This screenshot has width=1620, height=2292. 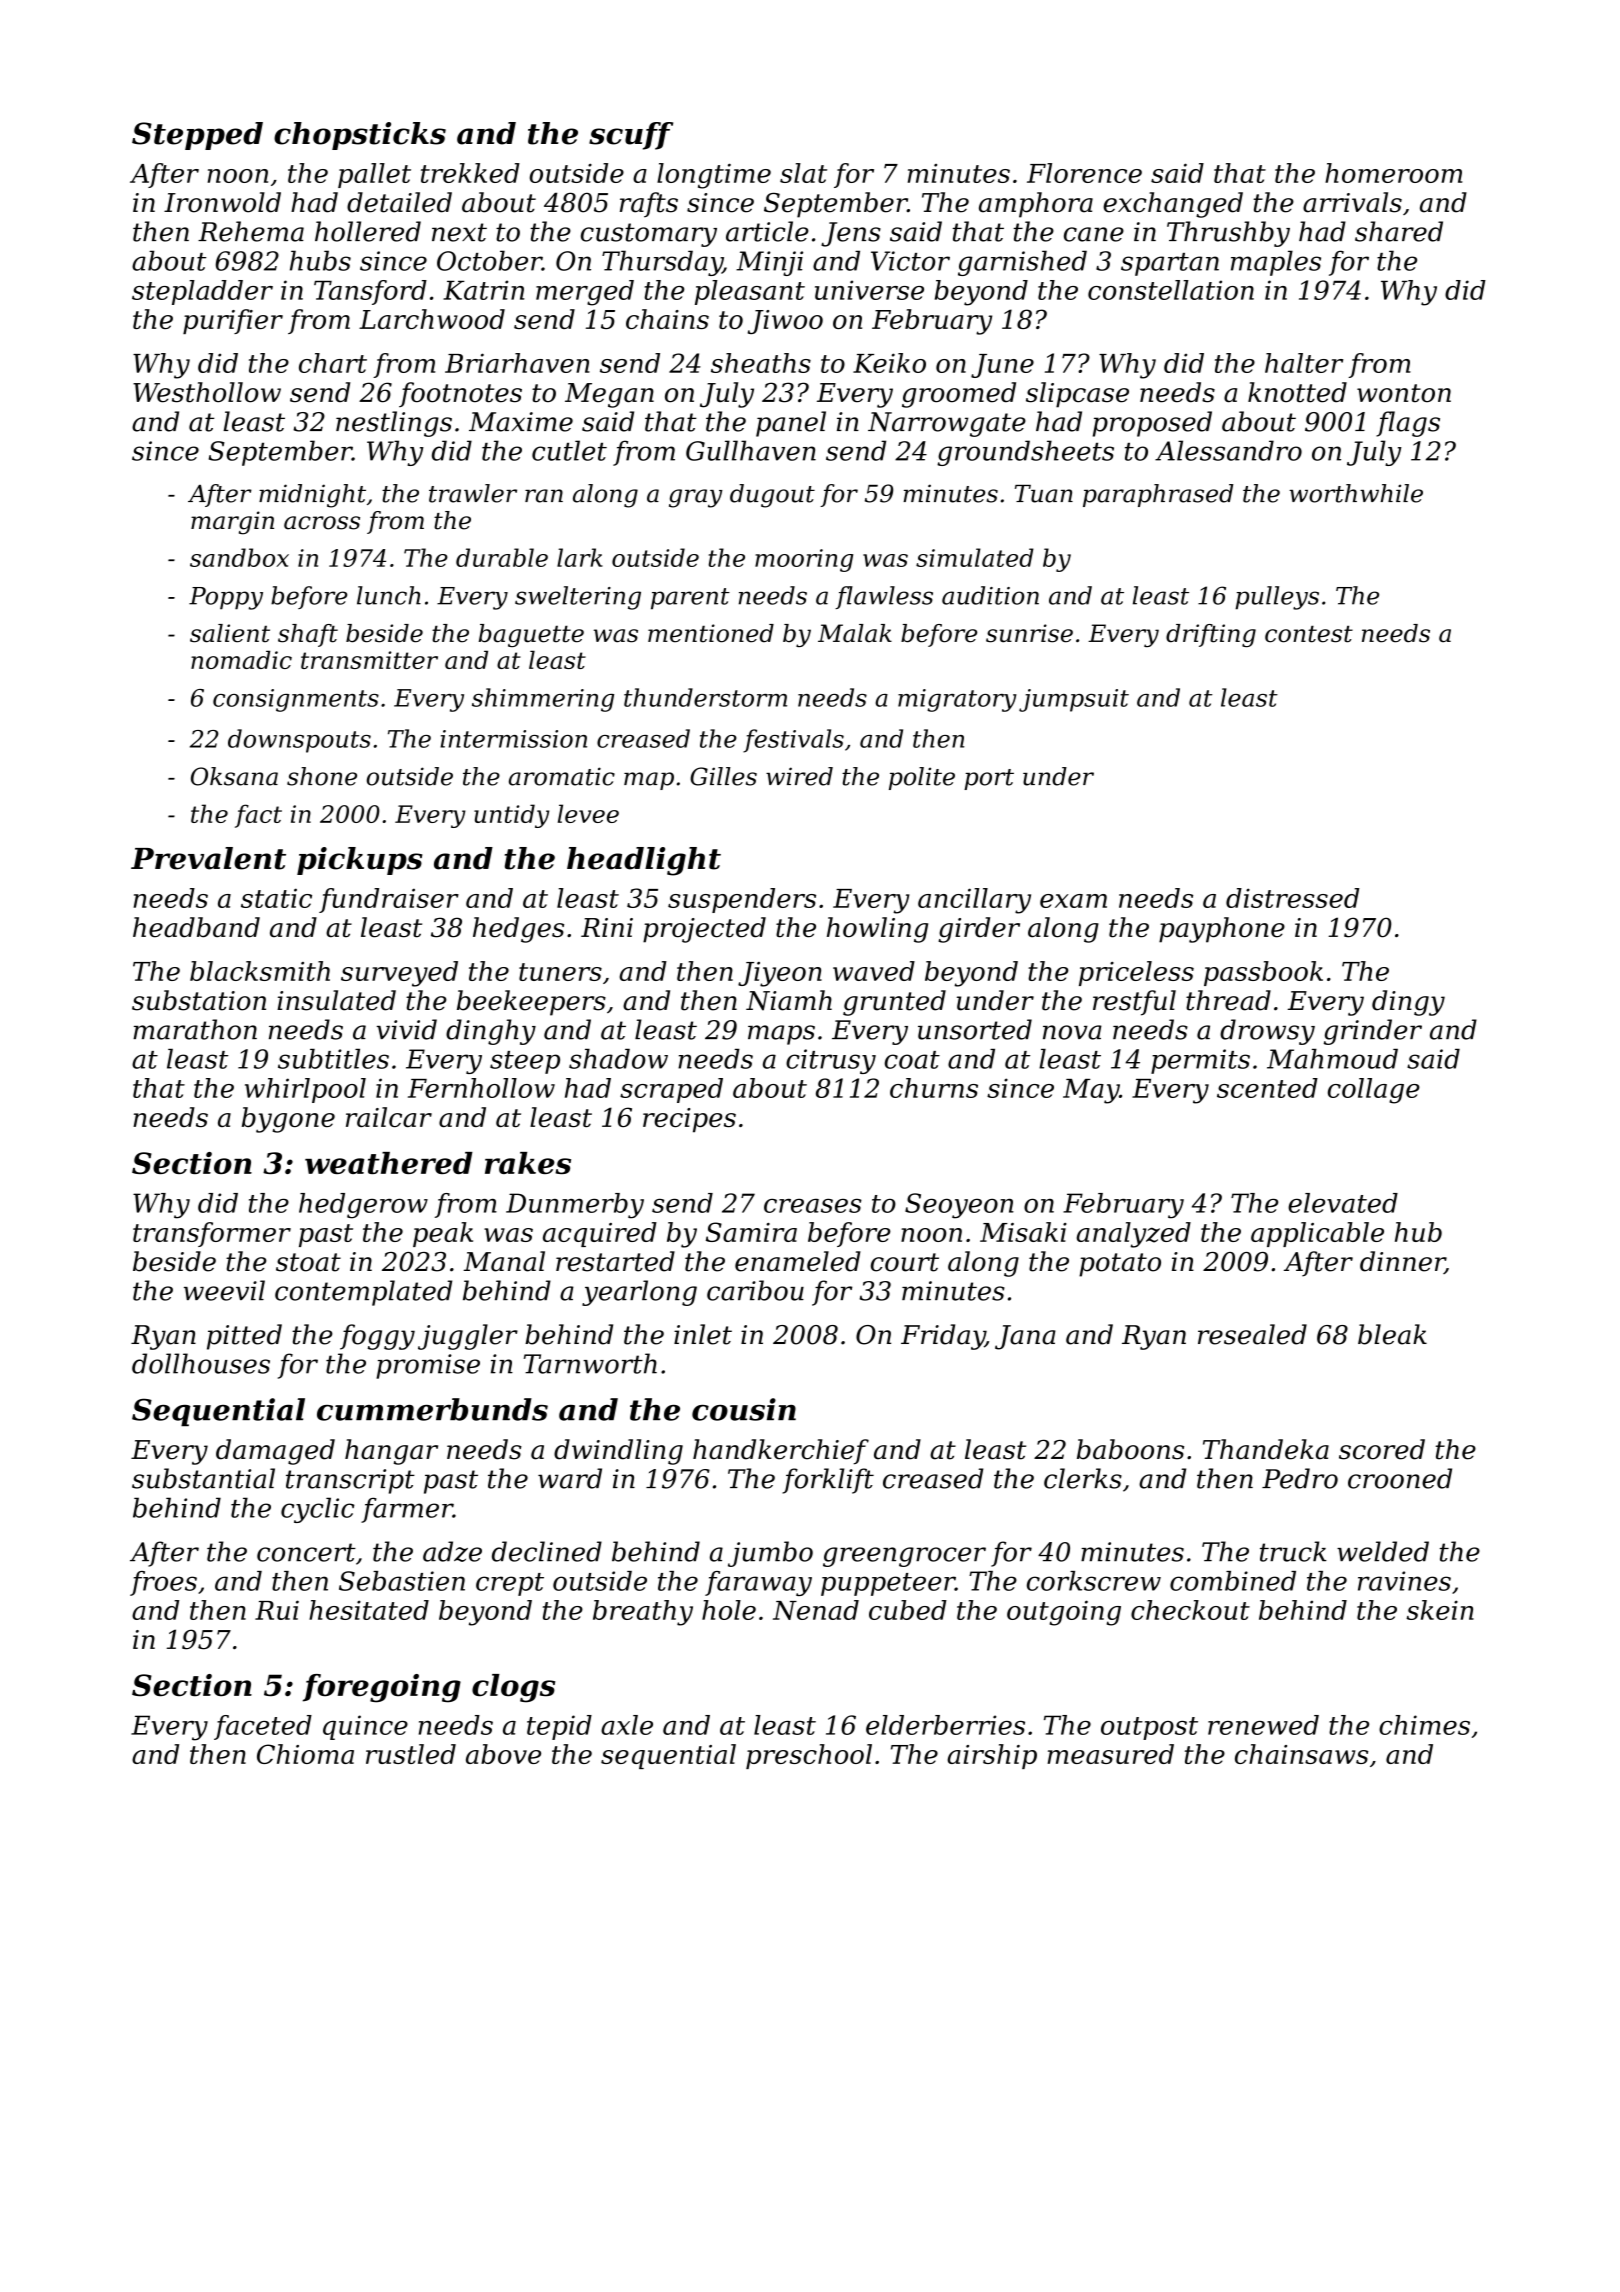 I want to click on scored, so click(x=1382, y=1449).
